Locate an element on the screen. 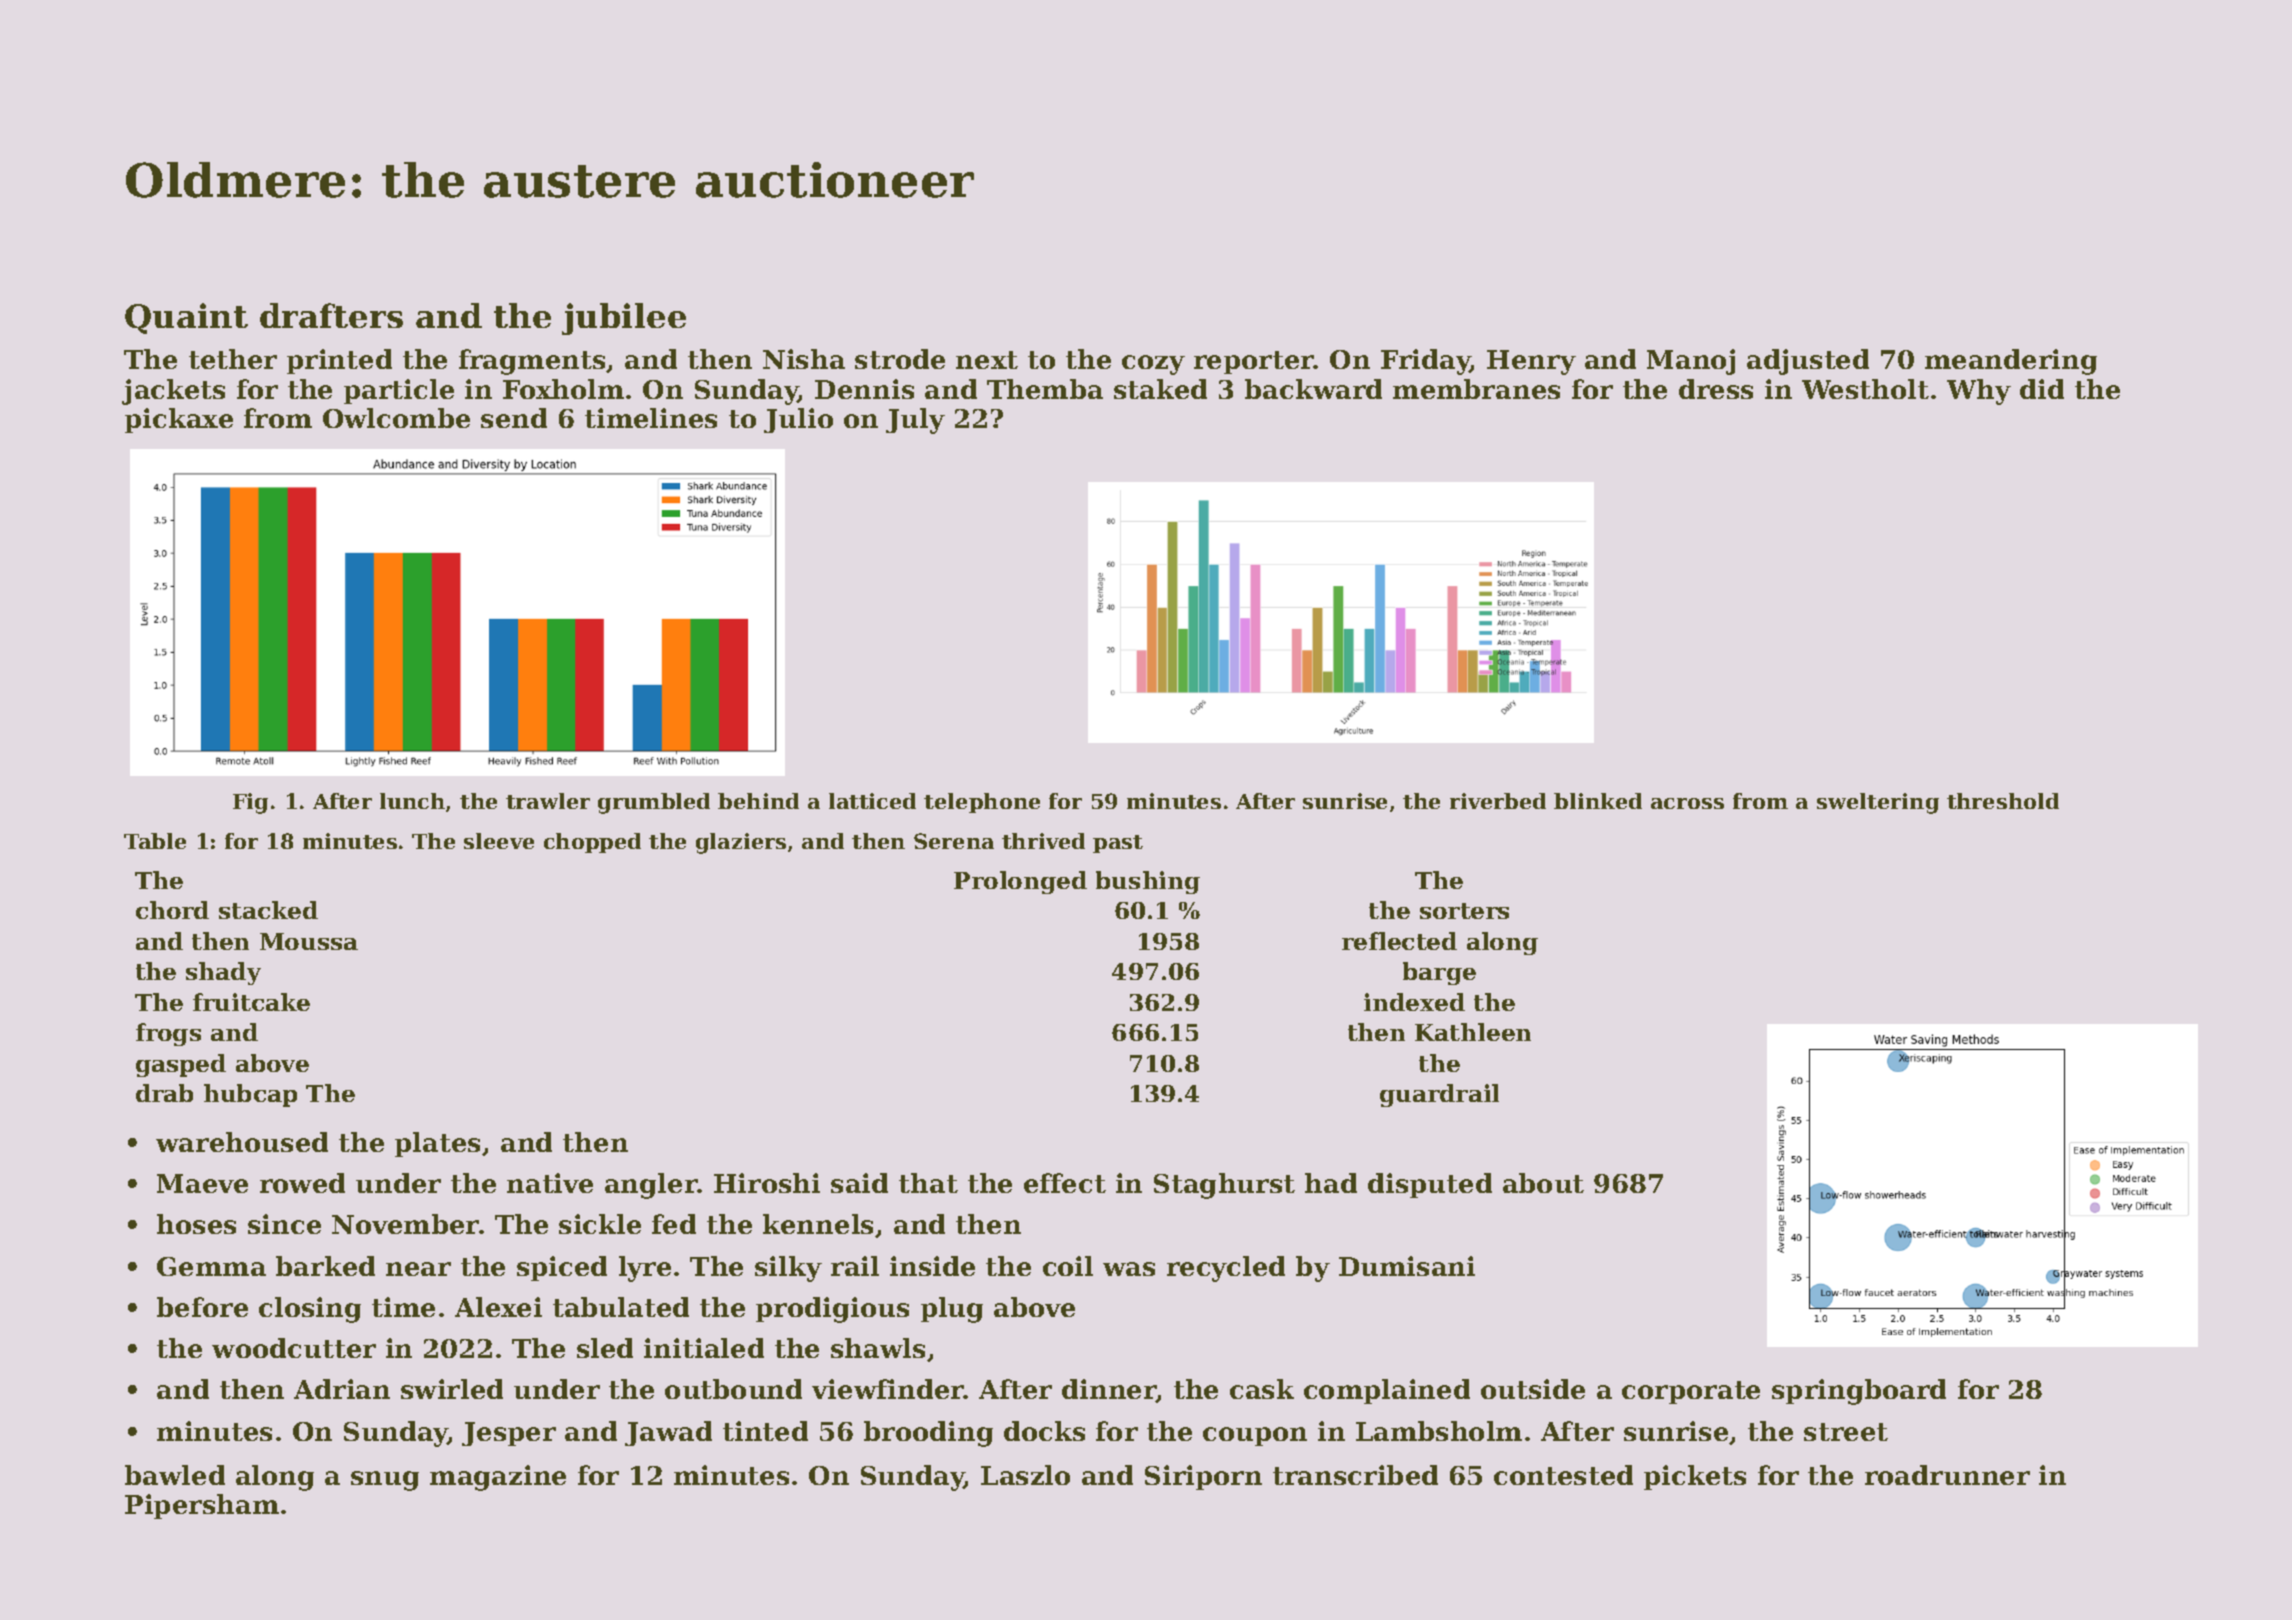 This screenshot has height=1620, width=2292. Dumisani is located at coordinates (1407, 1266).
